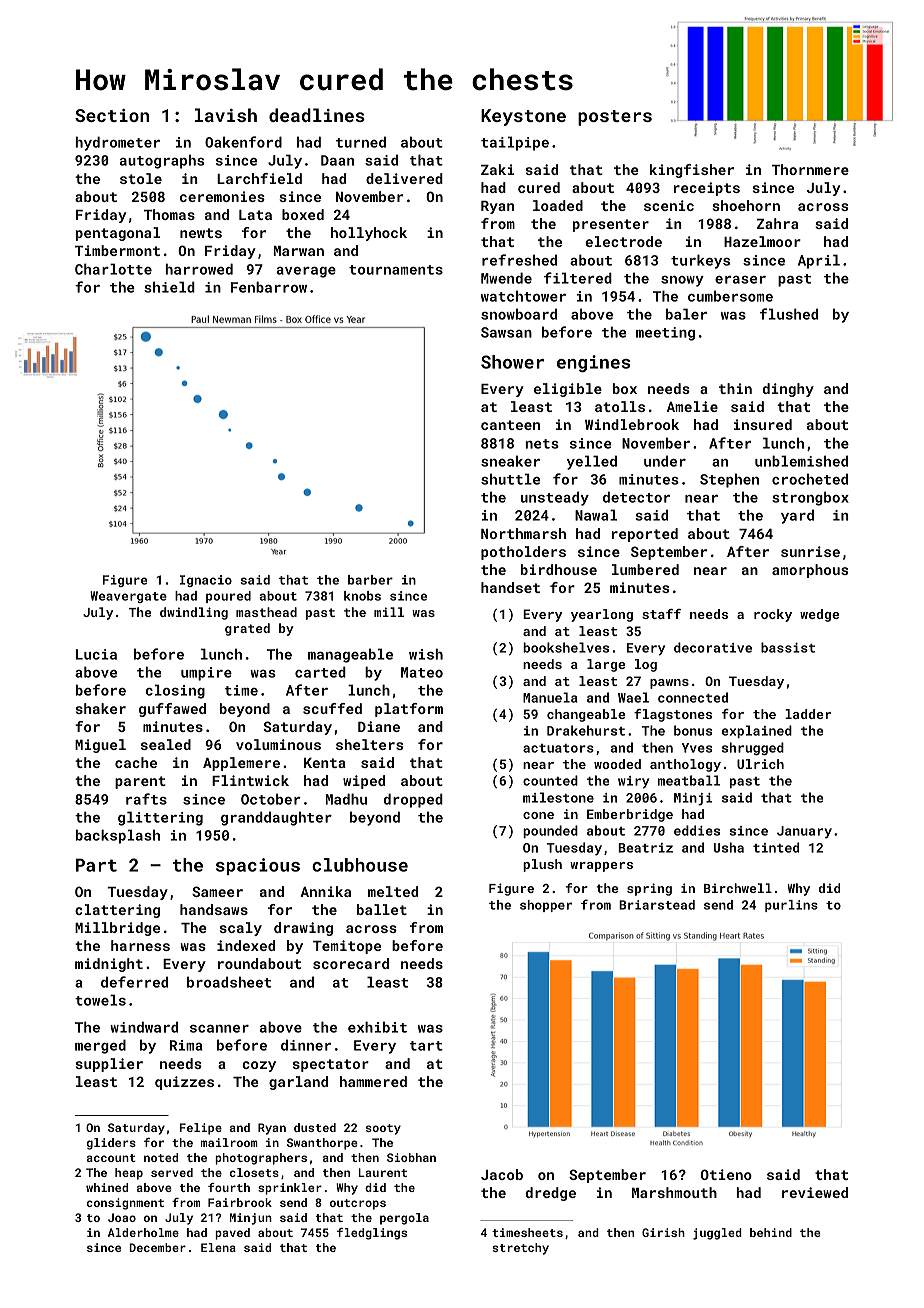 This page has width=924, height=1308. What do you see at coordinates (298, 1083) in the page?
I see `garland` at bounding box center [298, 1083].
